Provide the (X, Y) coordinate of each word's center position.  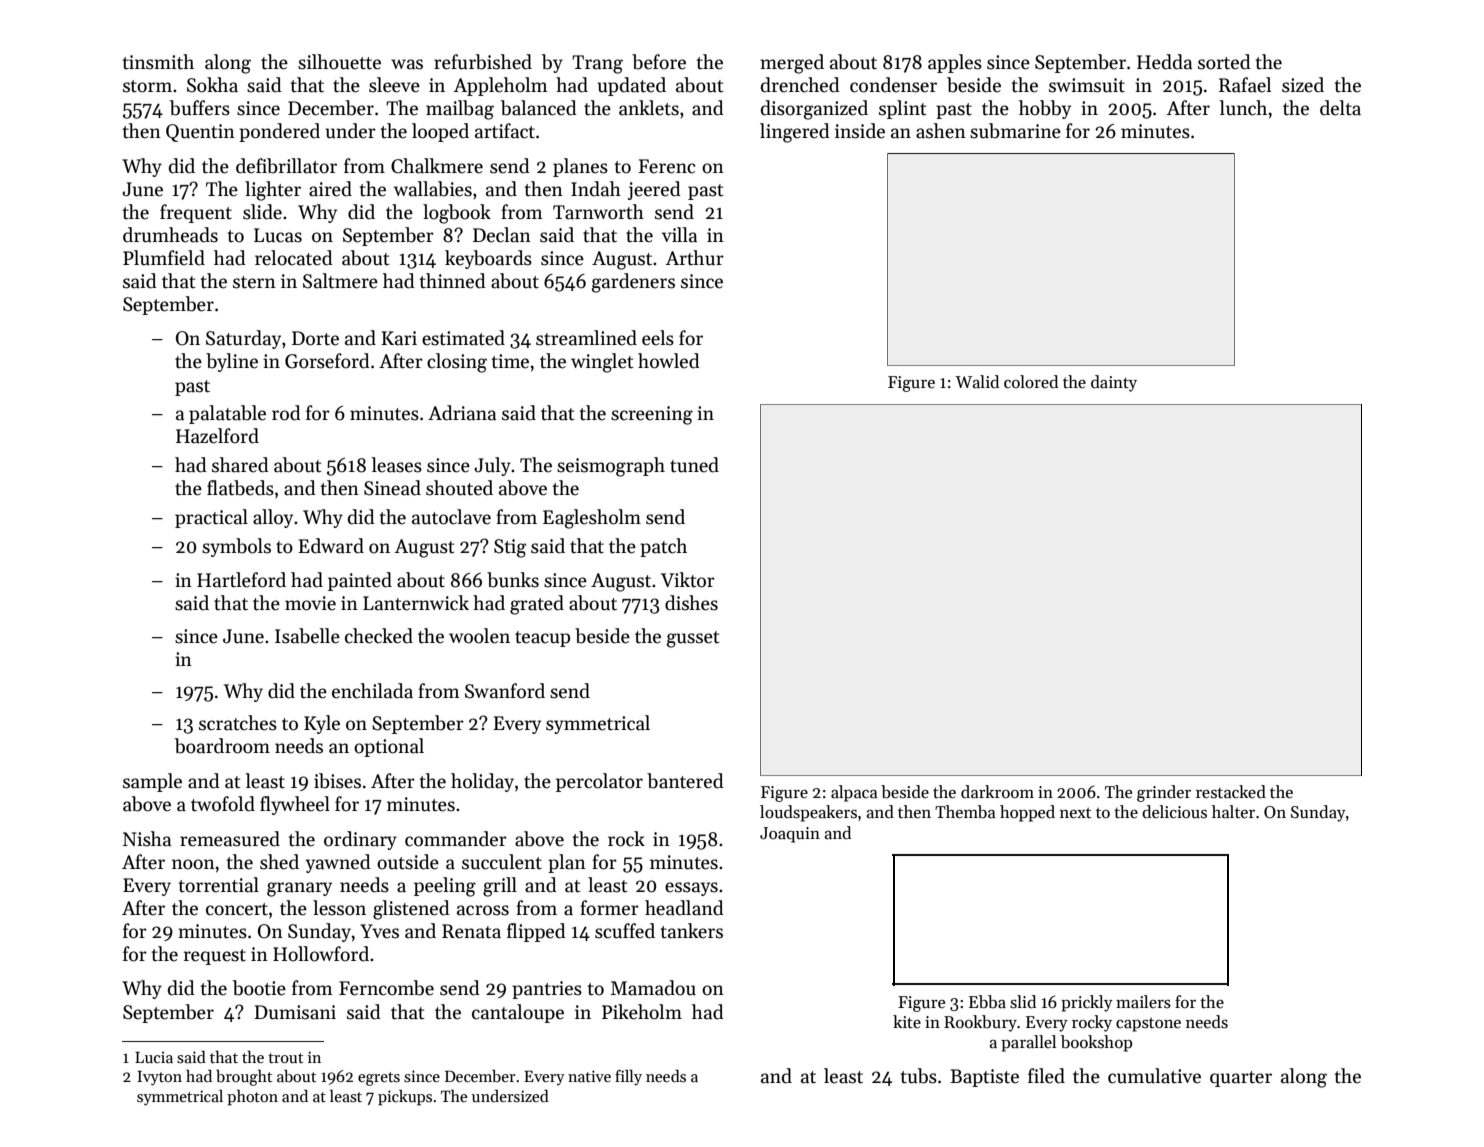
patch (663, 547)
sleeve (394, 85)
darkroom (997, 792)
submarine (1015, 131)
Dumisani (295, 1012)
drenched (800, 85)
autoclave (451, 517)
